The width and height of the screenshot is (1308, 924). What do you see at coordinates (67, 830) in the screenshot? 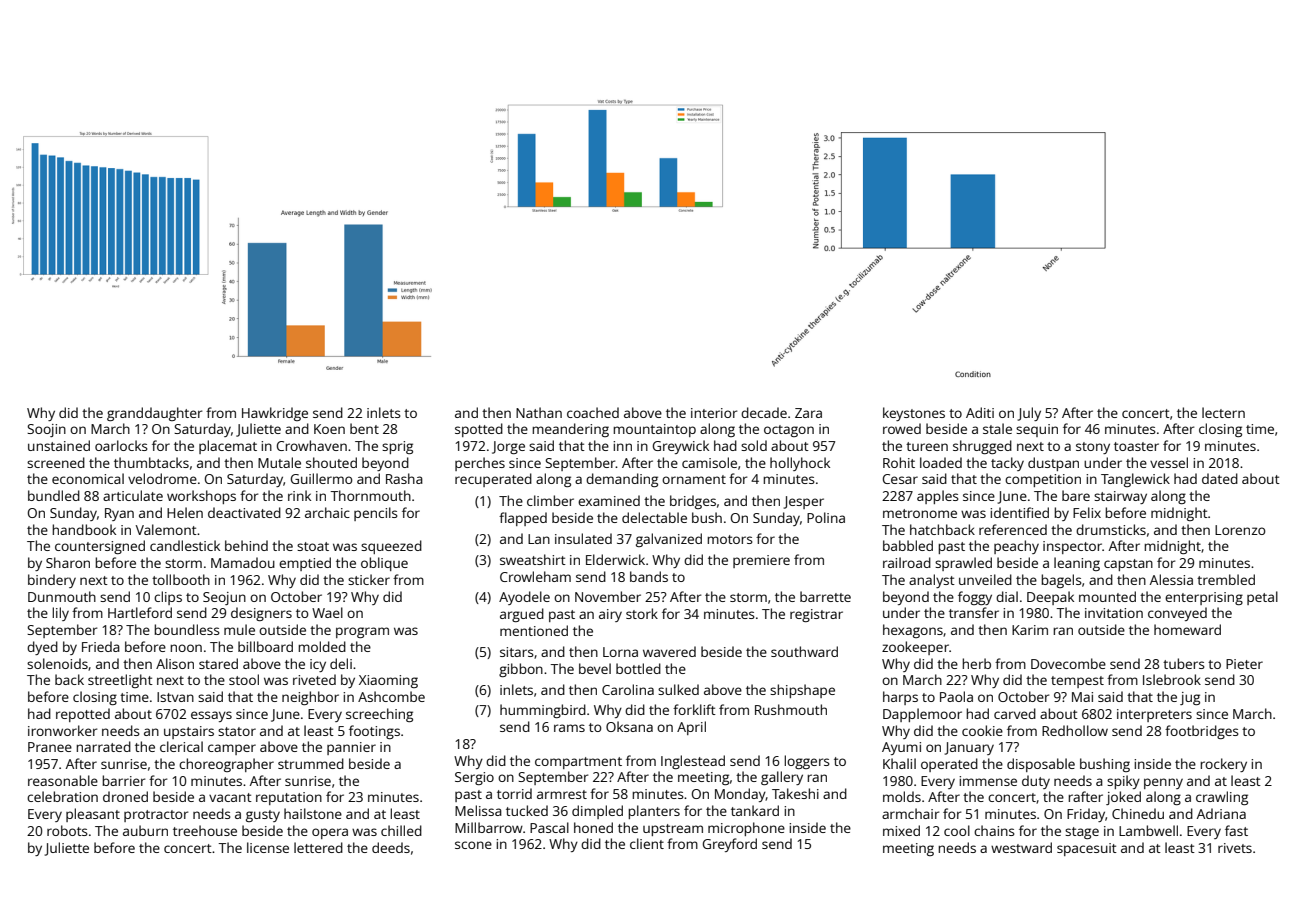
I see `robots` at bounding box center [67, 830].
